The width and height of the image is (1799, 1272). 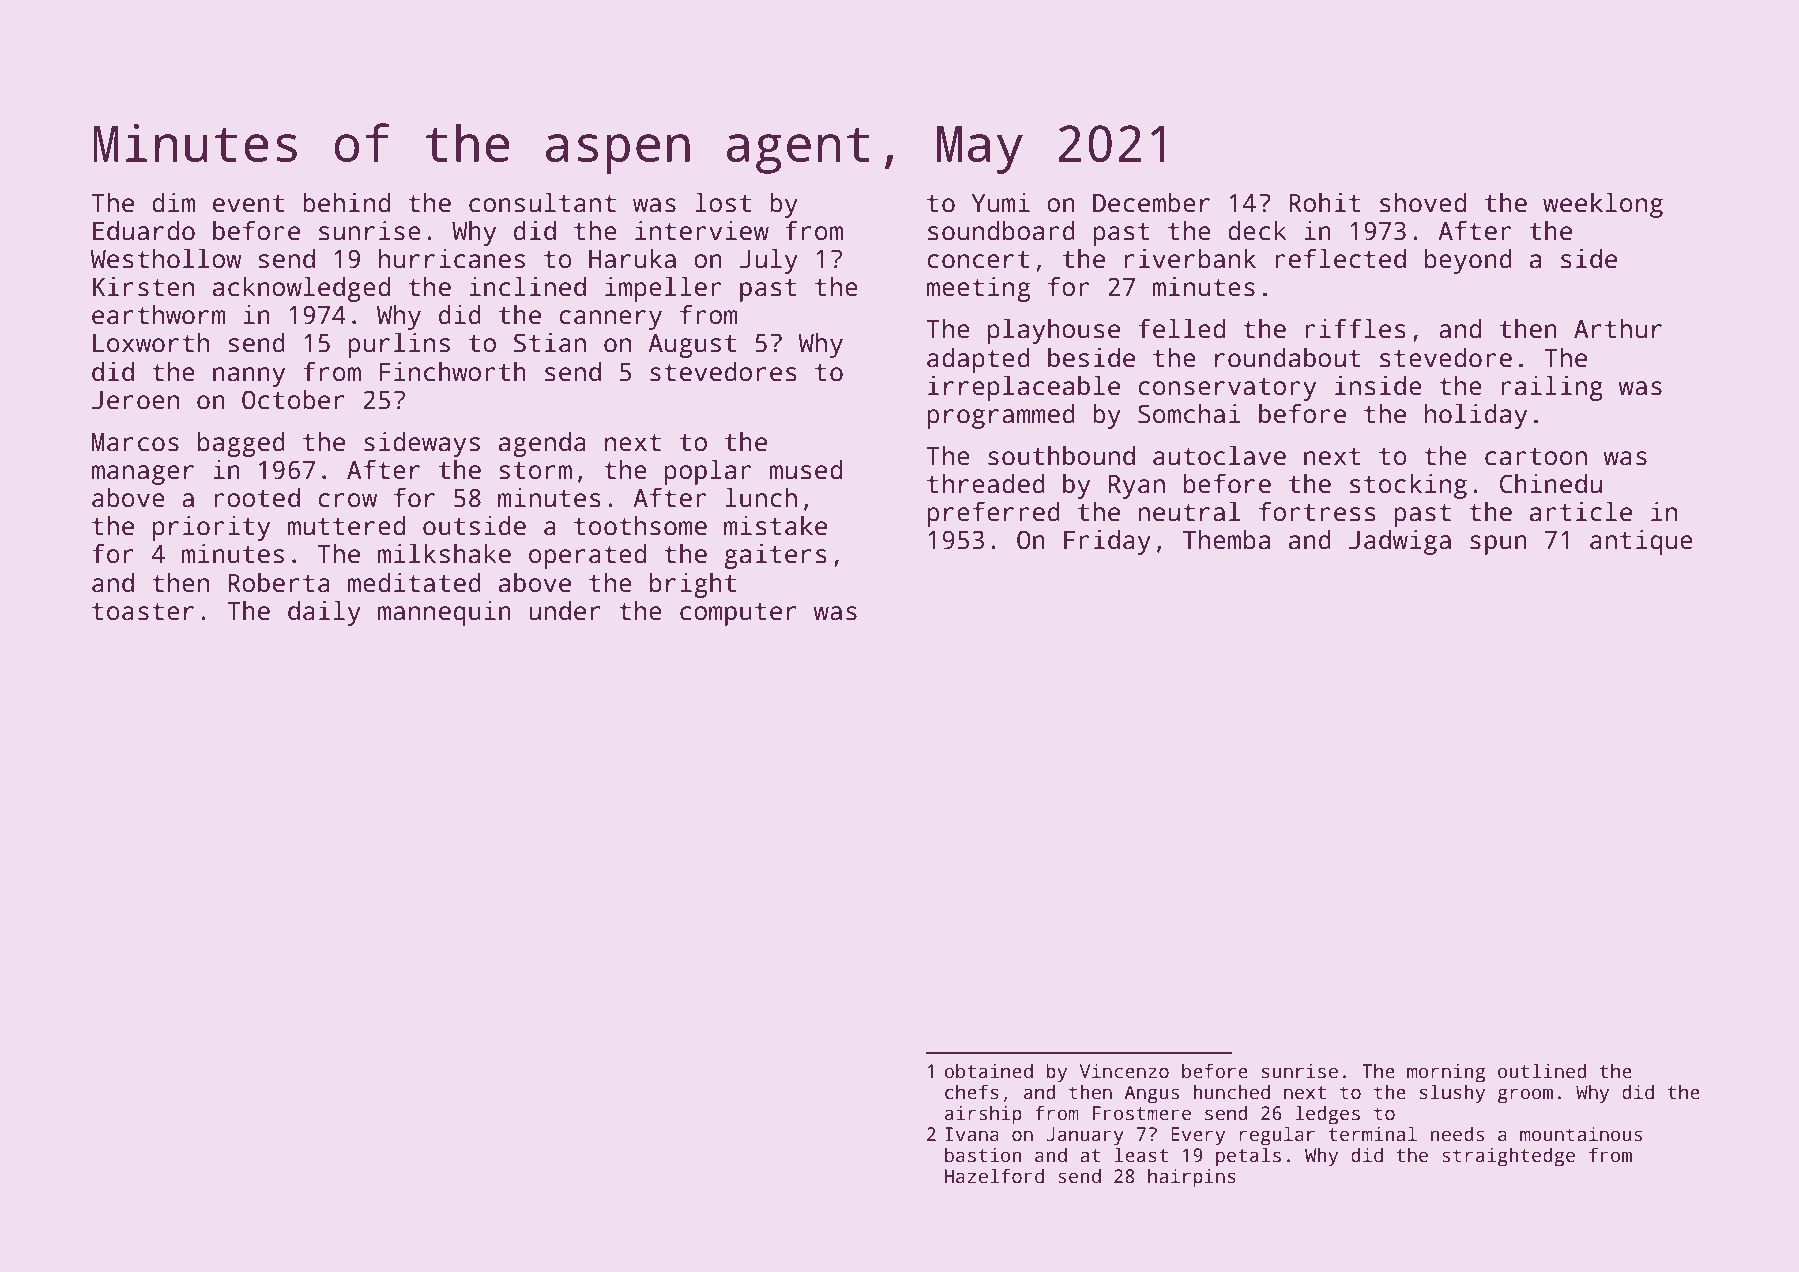 What do you see at coordinates (738, 614) in the image?
I see `computer` at bounding box center [738, 614].
